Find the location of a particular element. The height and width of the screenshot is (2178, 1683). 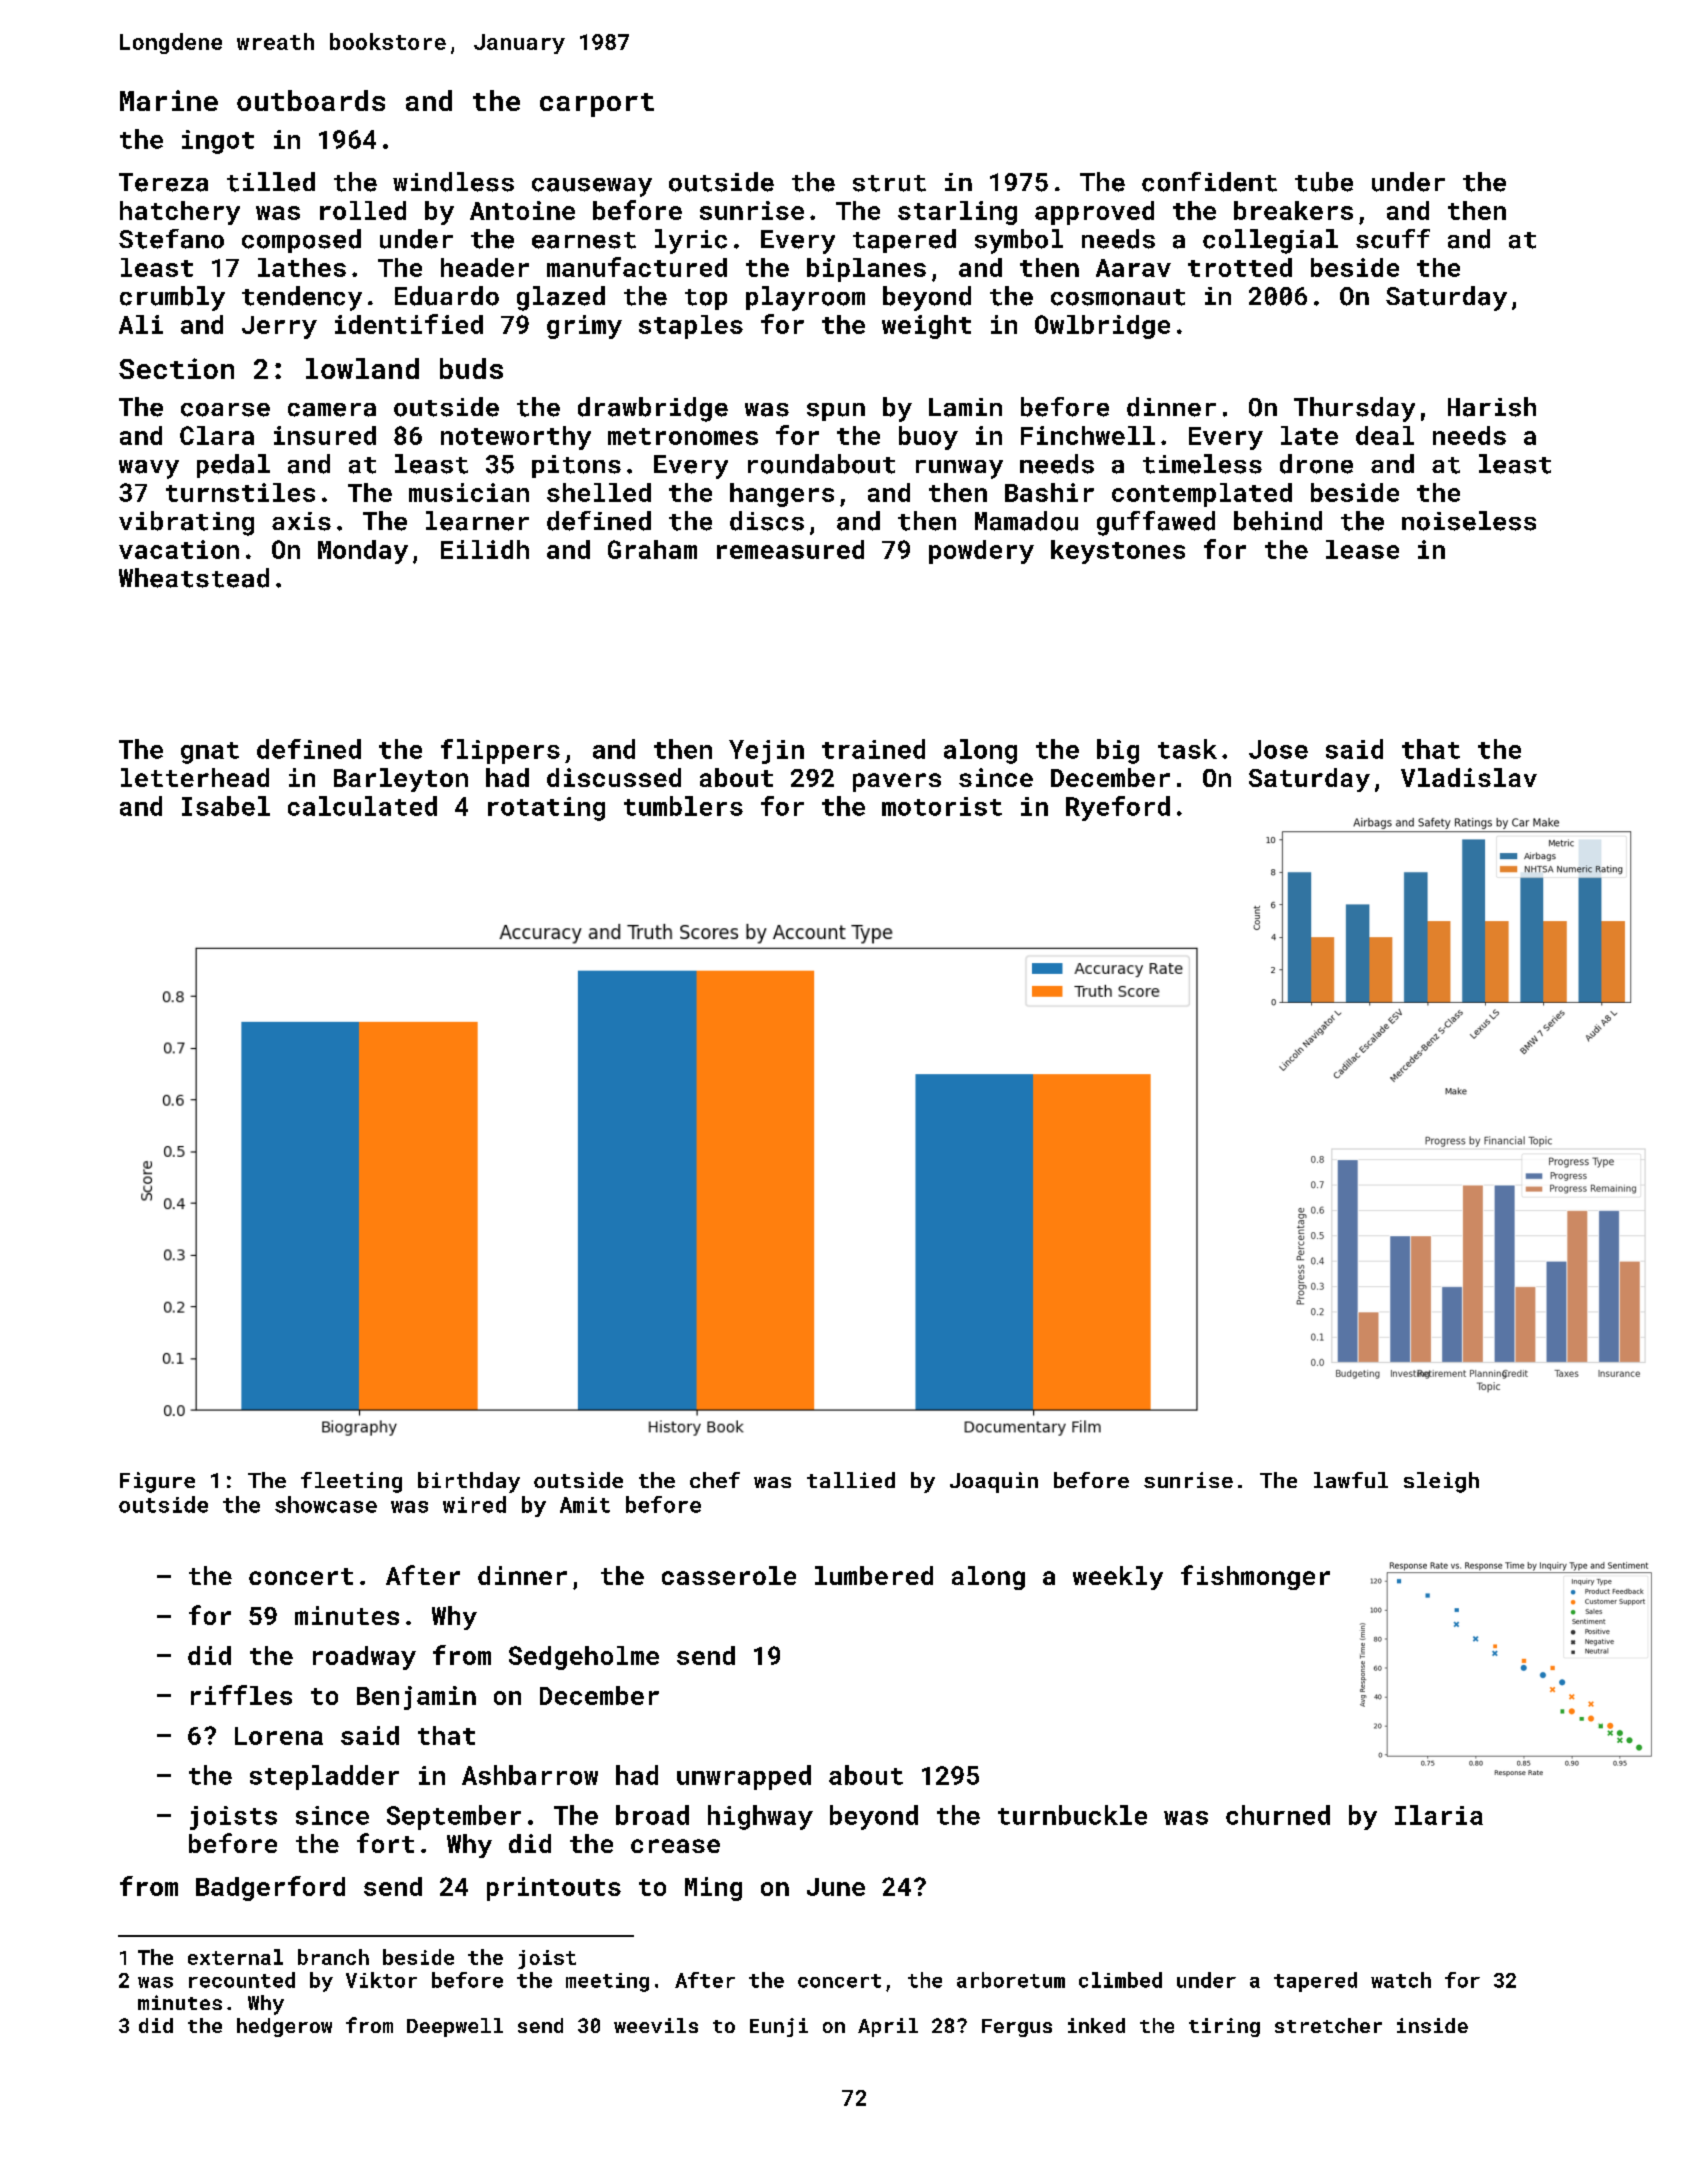

hatchery is located at coordinates (180, 213).
